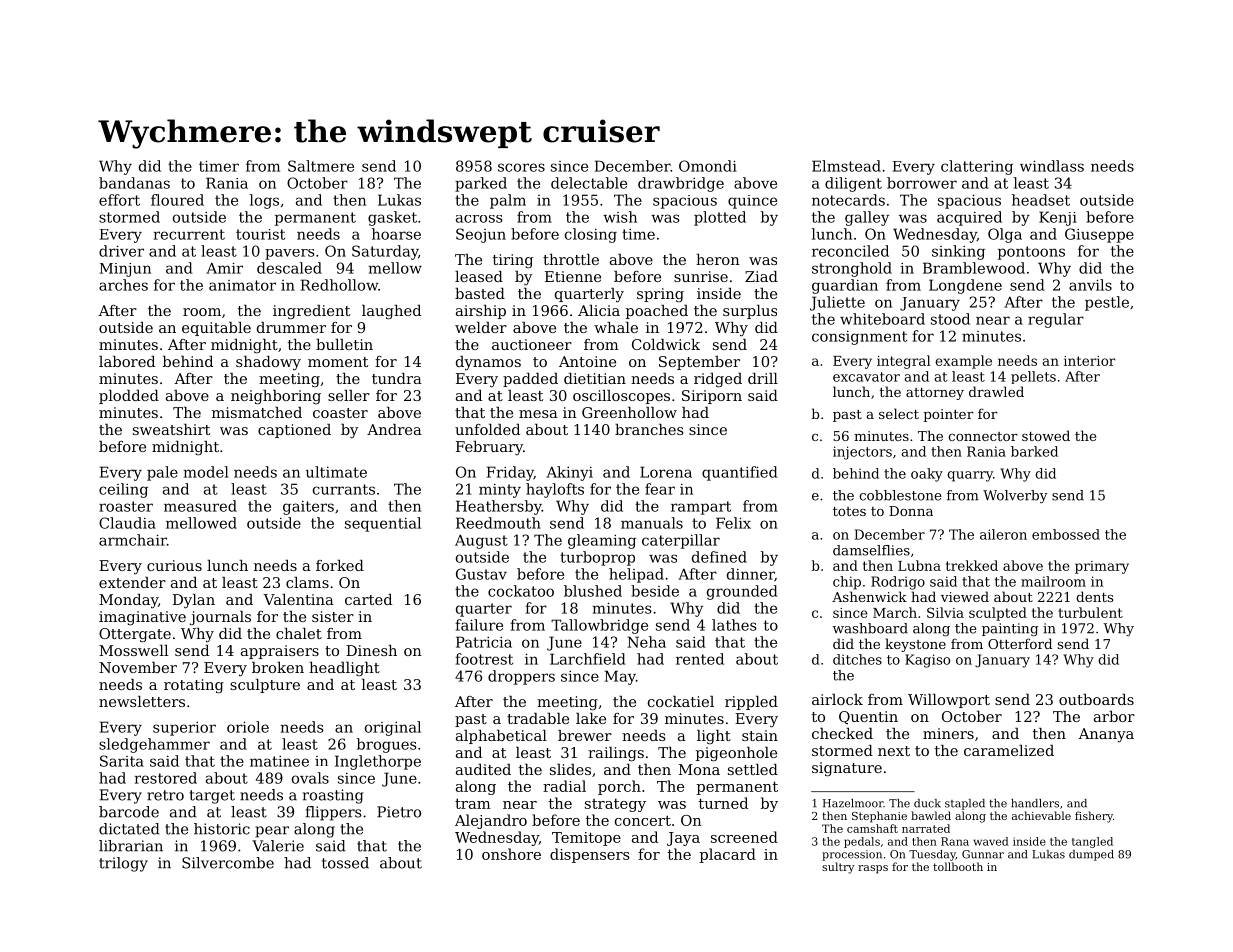 This screenshot has height=952, width=1233. Describe the element at coordinates (387, 745) in the screenshot. I see `brogues` at that location.
